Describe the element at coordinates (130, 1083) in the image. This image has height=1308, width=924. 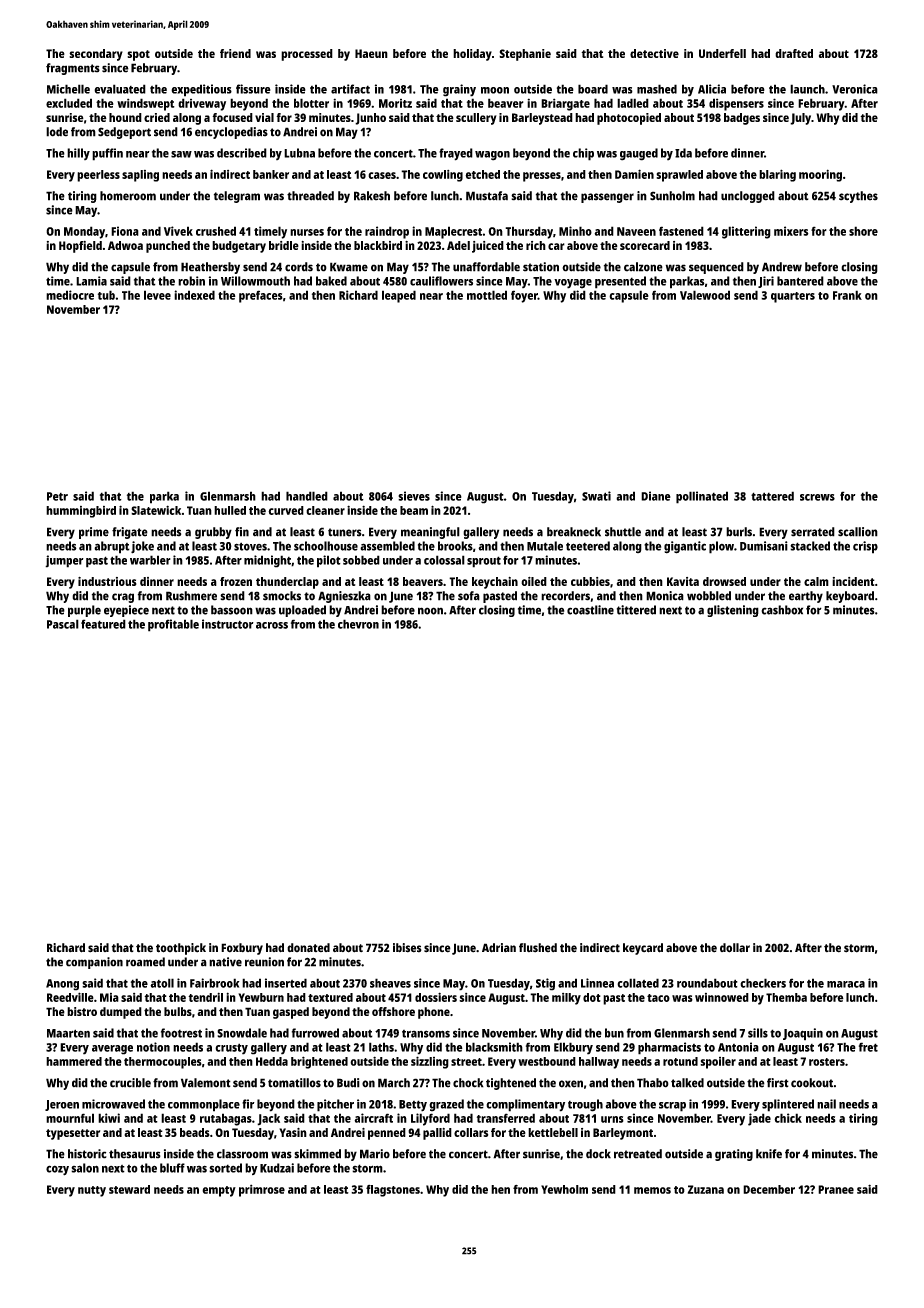
I see `crucible` at that location.
